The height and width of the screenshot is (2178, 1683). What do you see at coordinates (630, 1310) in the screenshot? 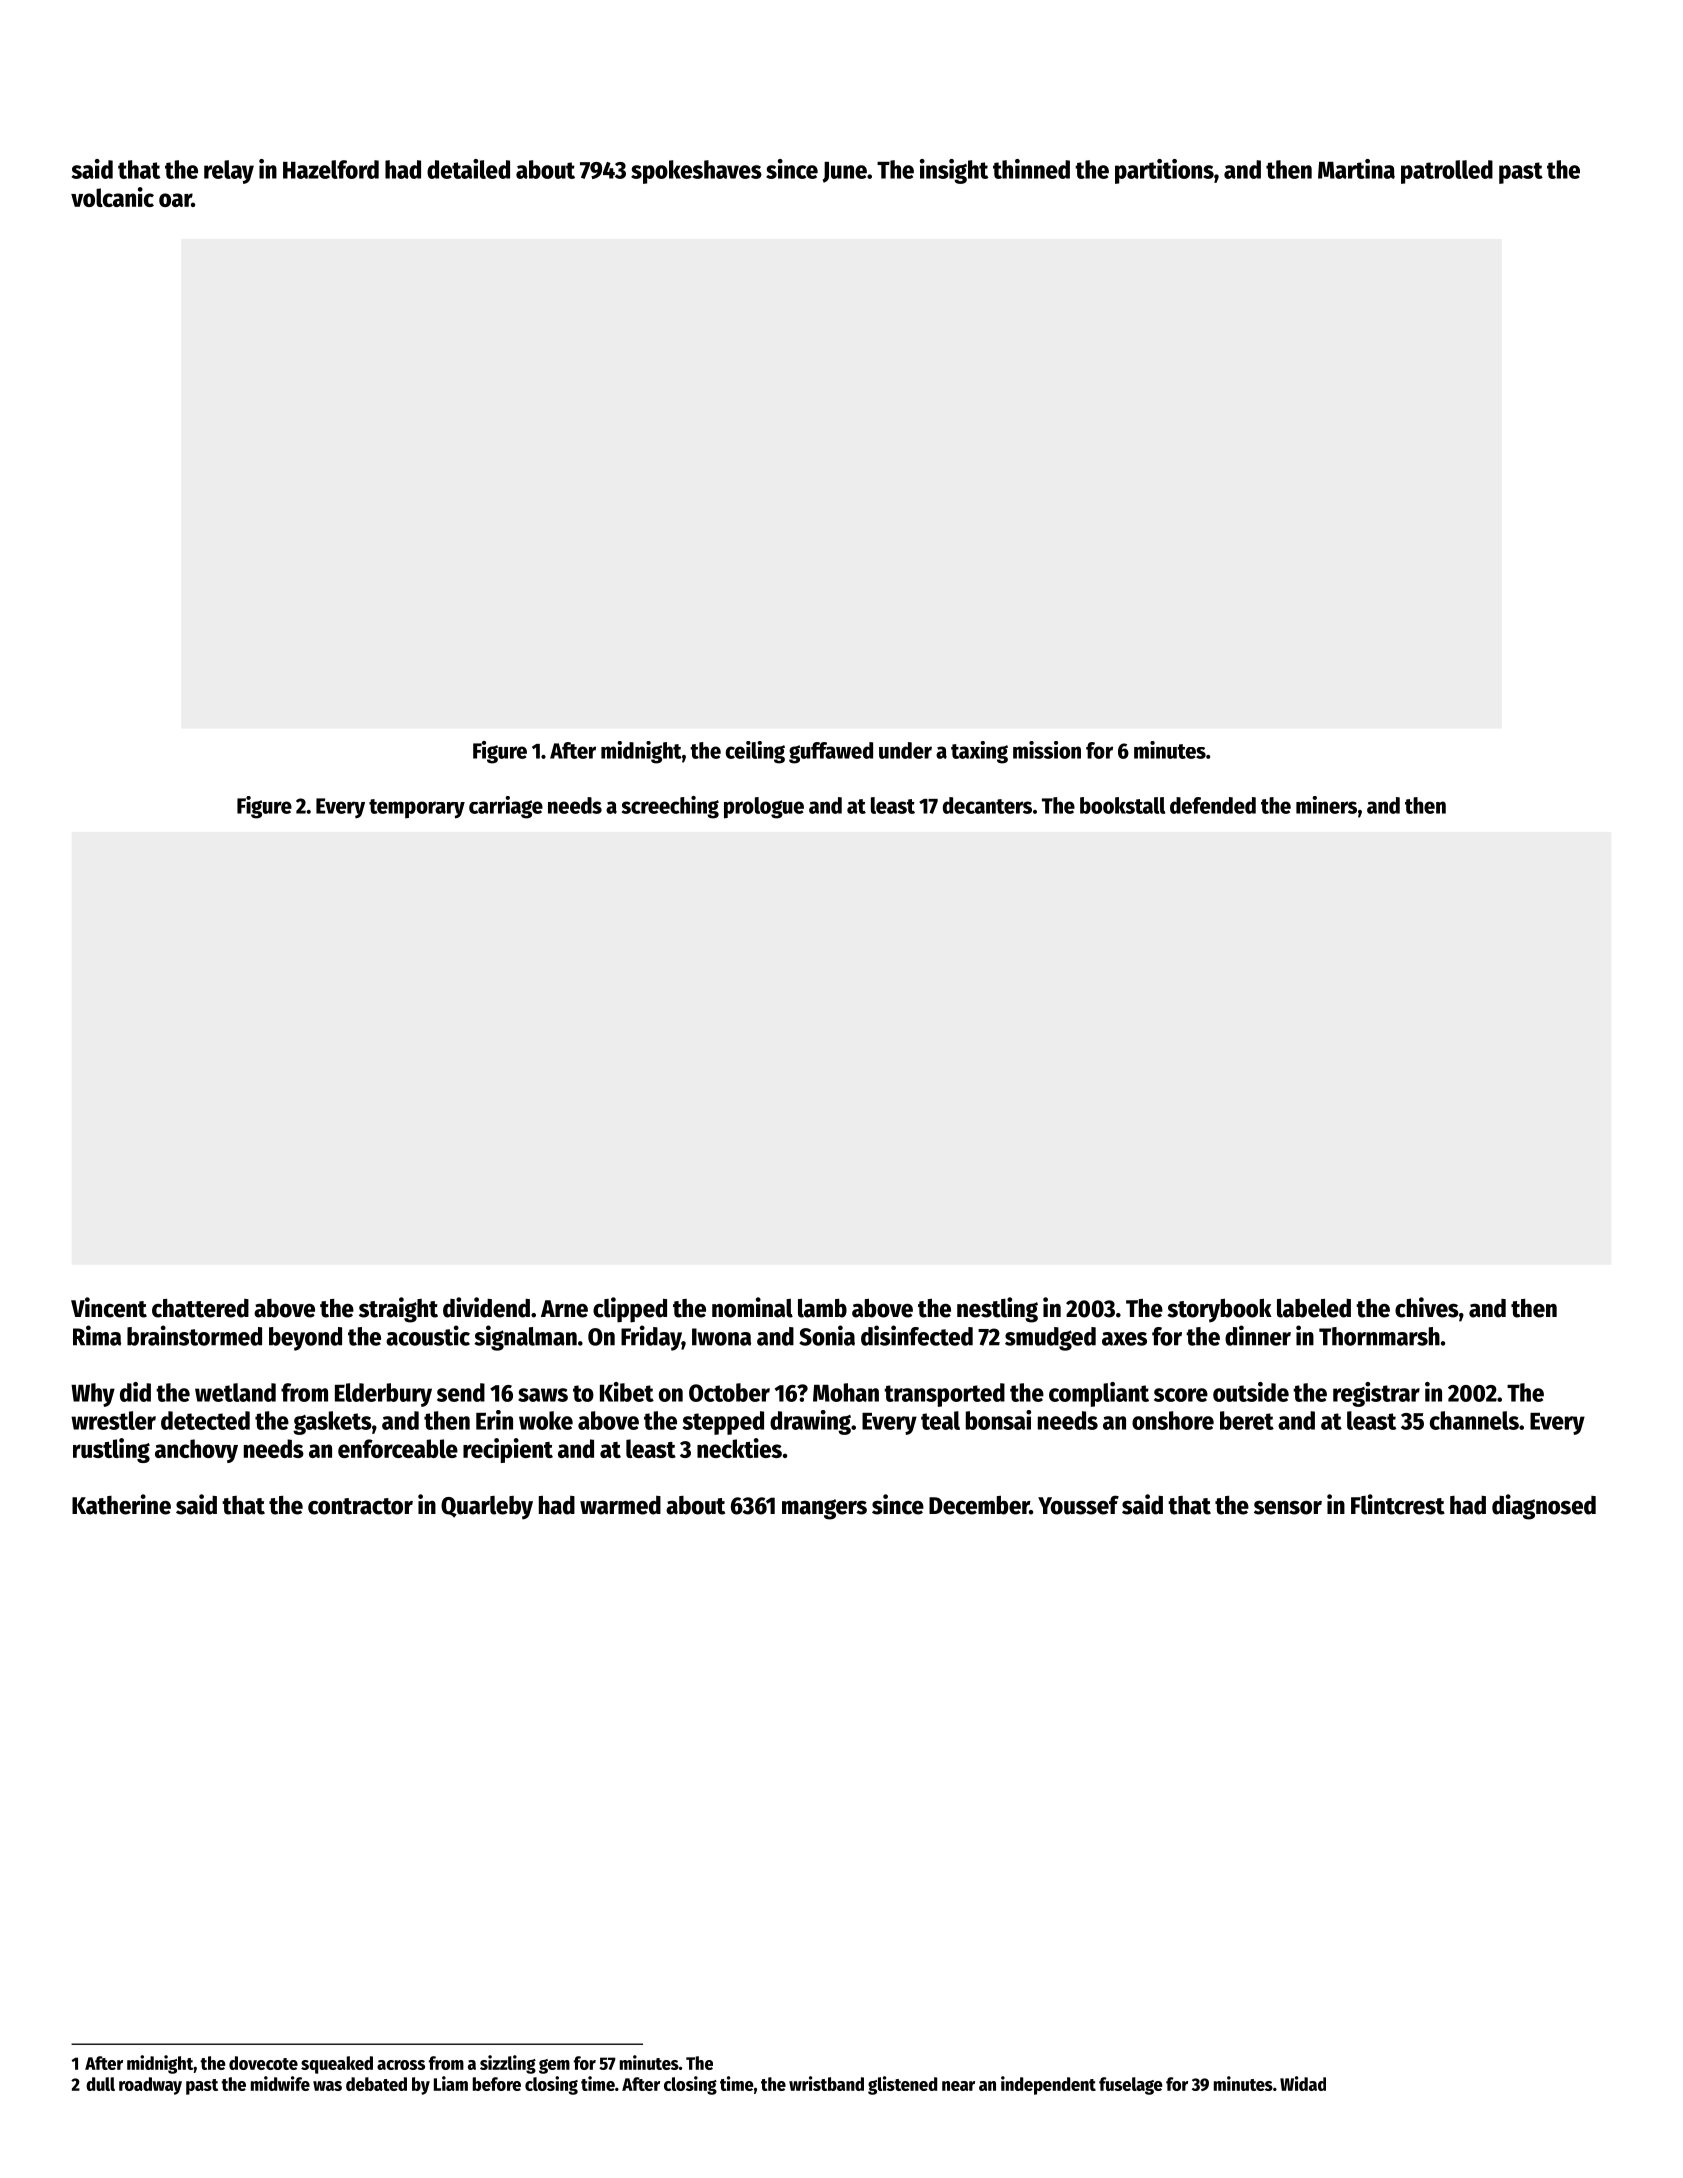
I see `clipped` at bounding box center [630, 1310].
